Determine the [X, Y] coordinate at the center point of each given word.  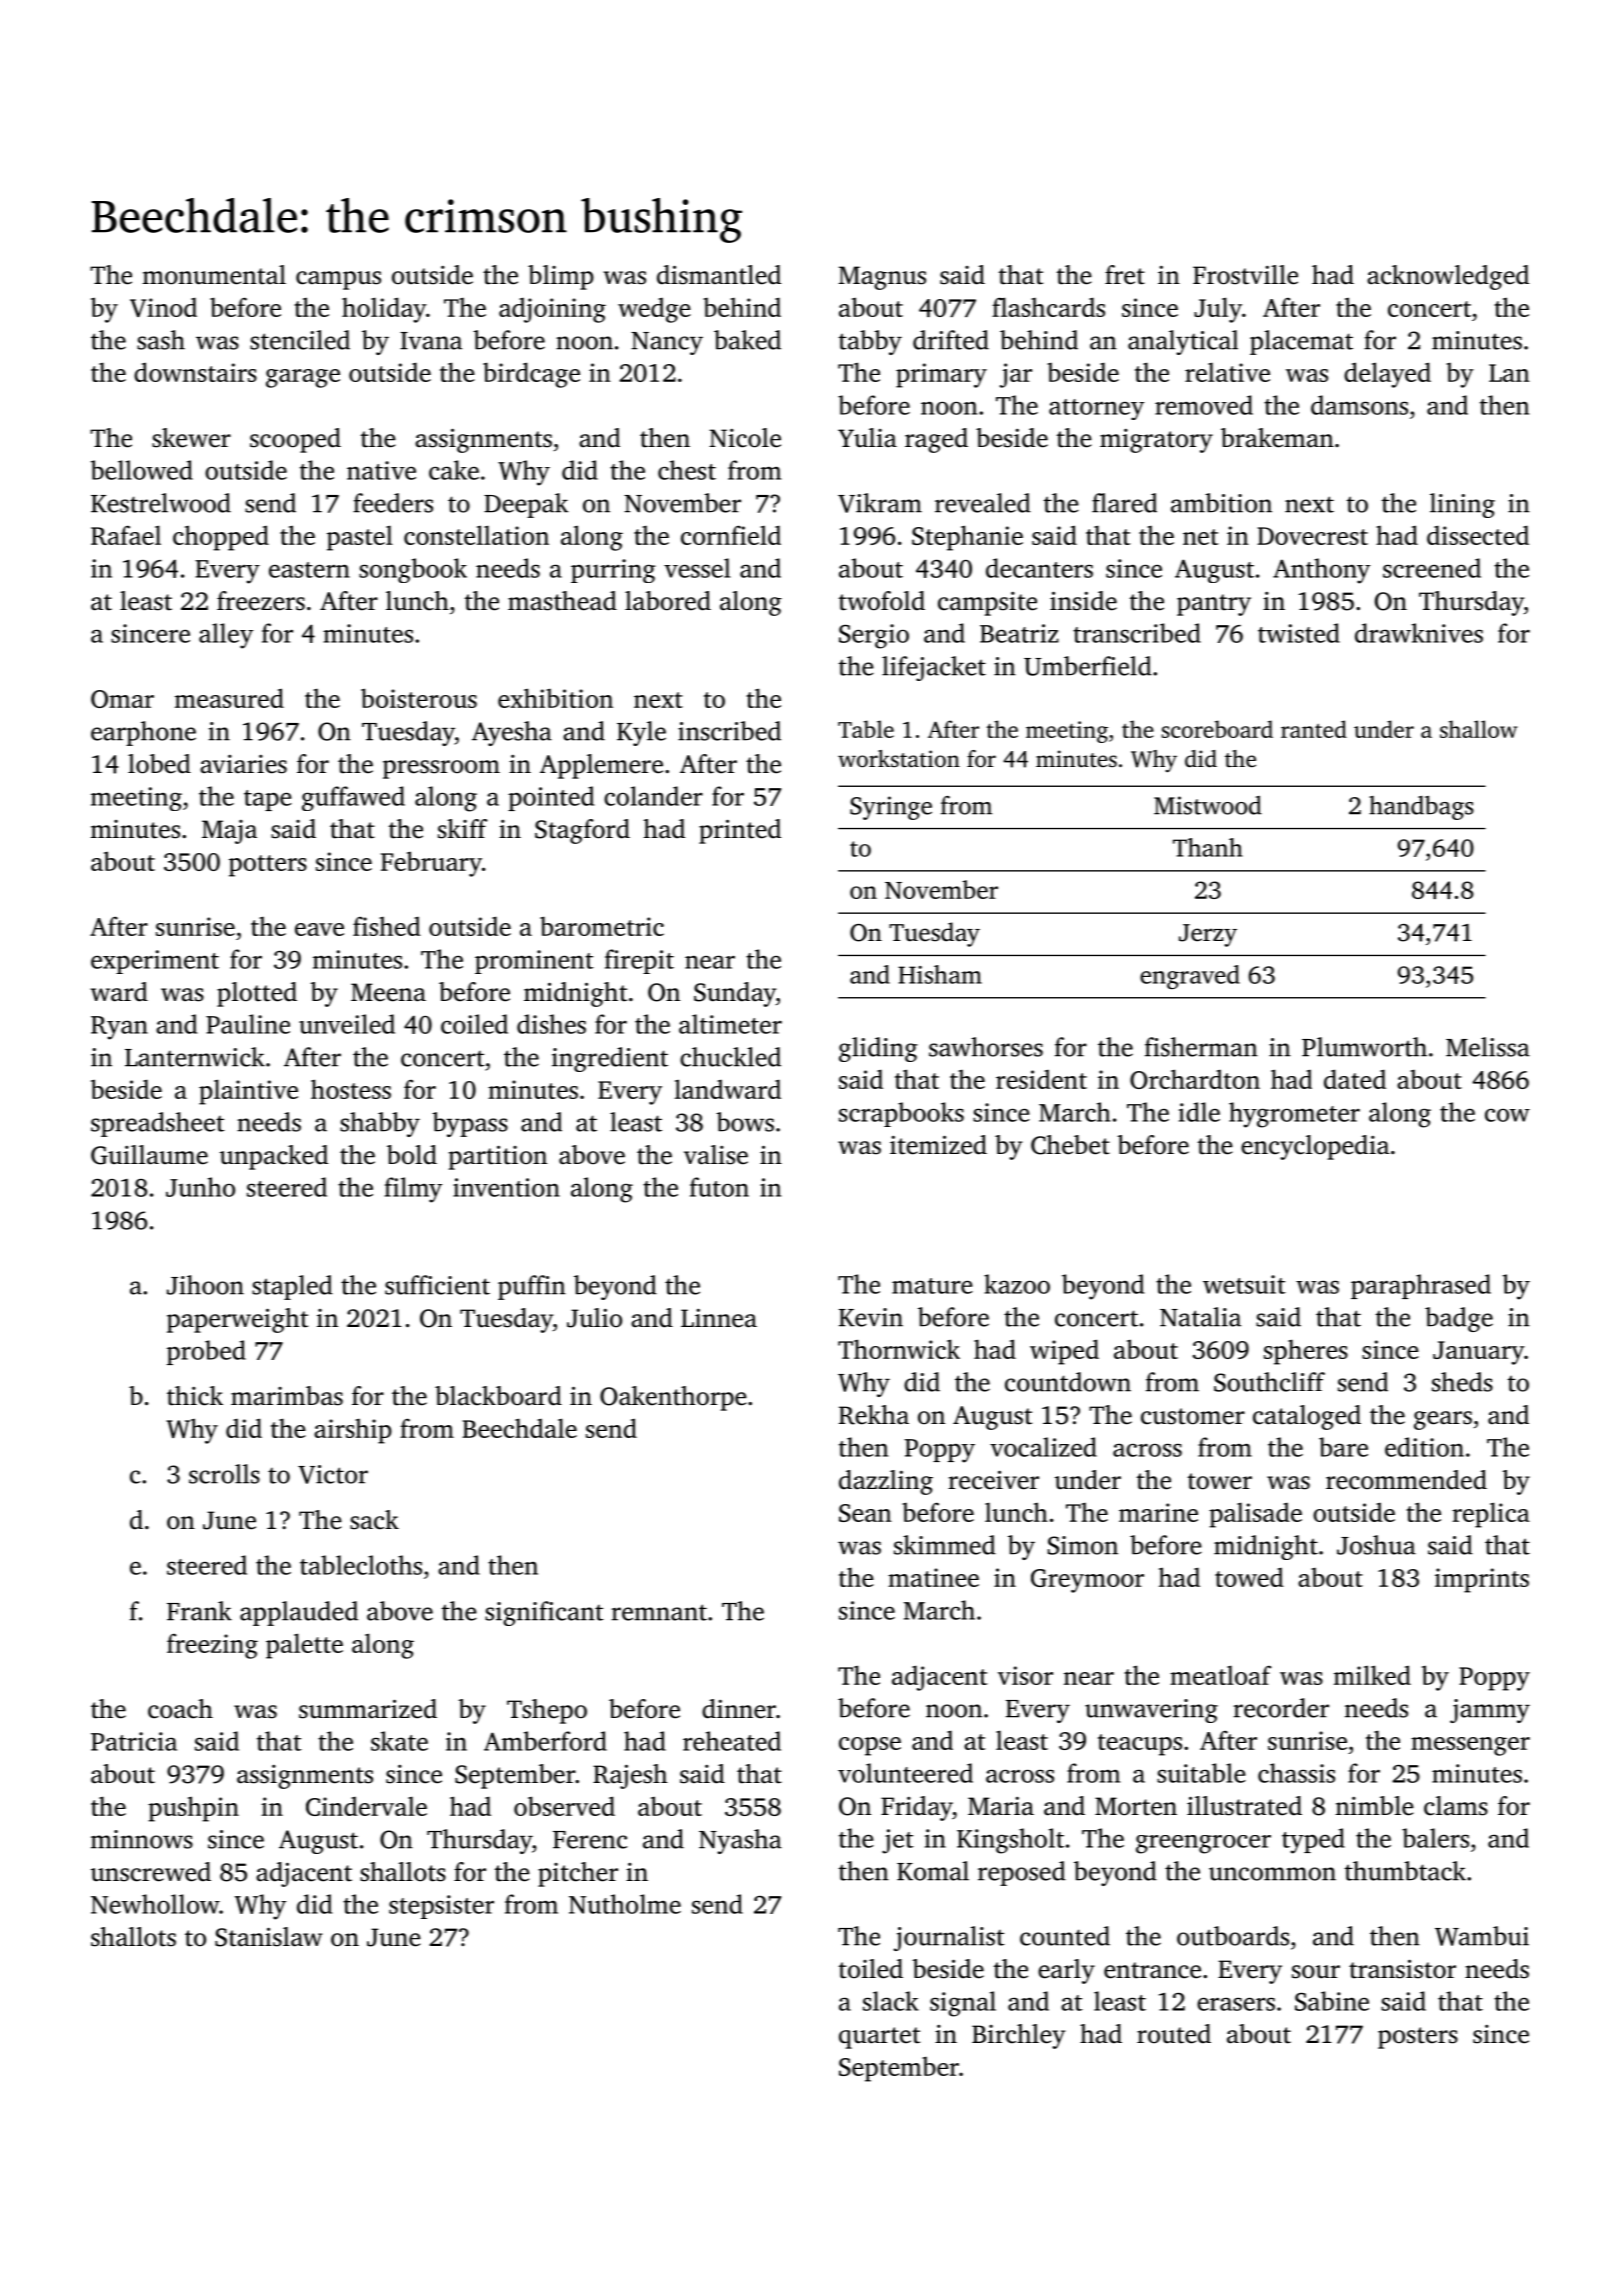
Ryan [119, 1028]
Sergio [874, 636]
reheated [732, 1741]
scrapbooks [901, 1114]
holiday [384, 310]
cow [1507, 1115]
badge [1459, 1319]
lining [1462, 505]
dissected [1478, 535]
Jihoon [205, 1285]
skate [399, 1741]
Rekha [874, 1415]
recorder [1281, 1708]
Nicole [745, 438]
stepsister [441, 1907]
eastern [309, 570]
